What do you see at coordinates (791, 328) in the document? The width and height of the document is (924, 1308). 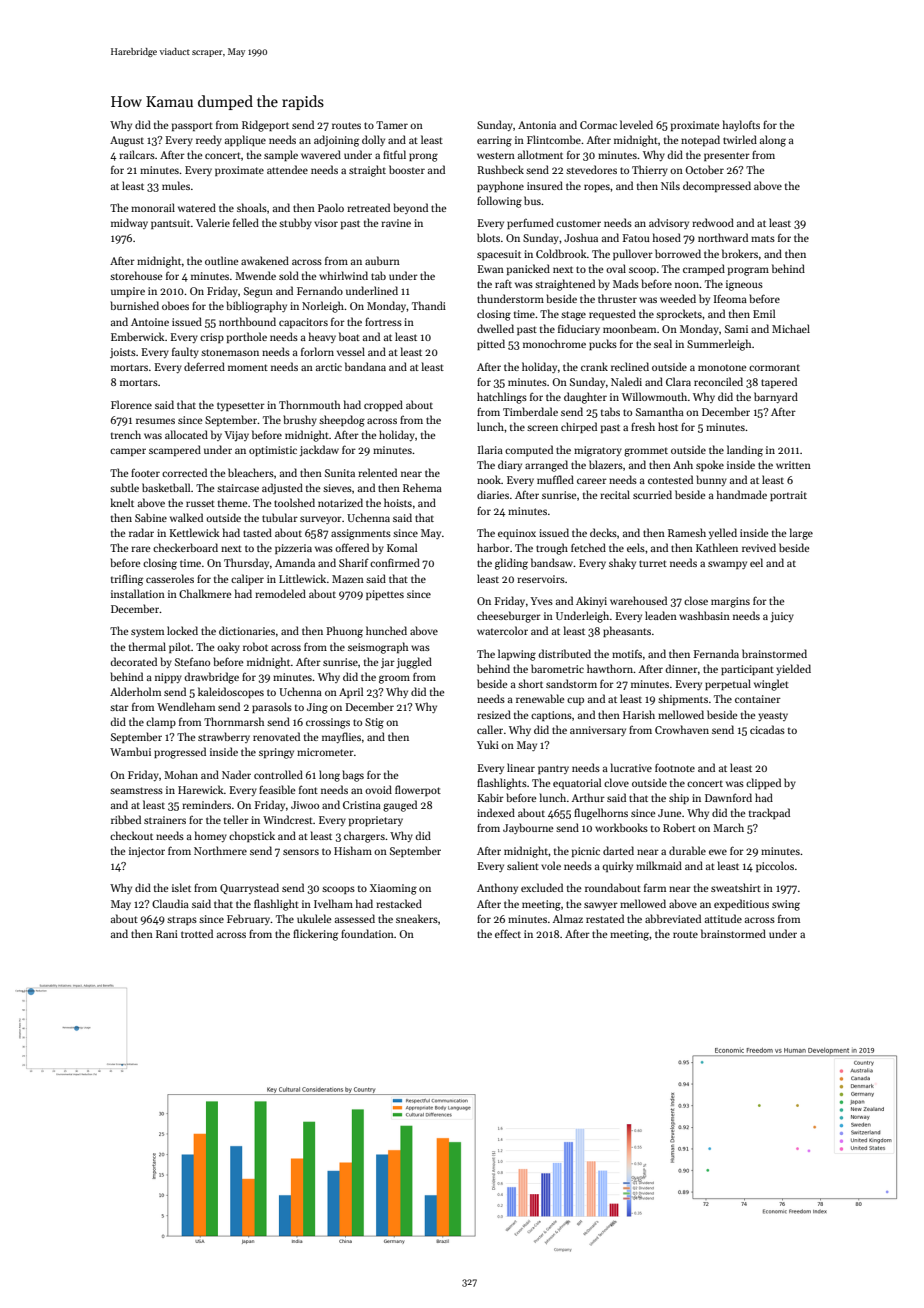 I see `Michael` at bounding box center [791, 328].
